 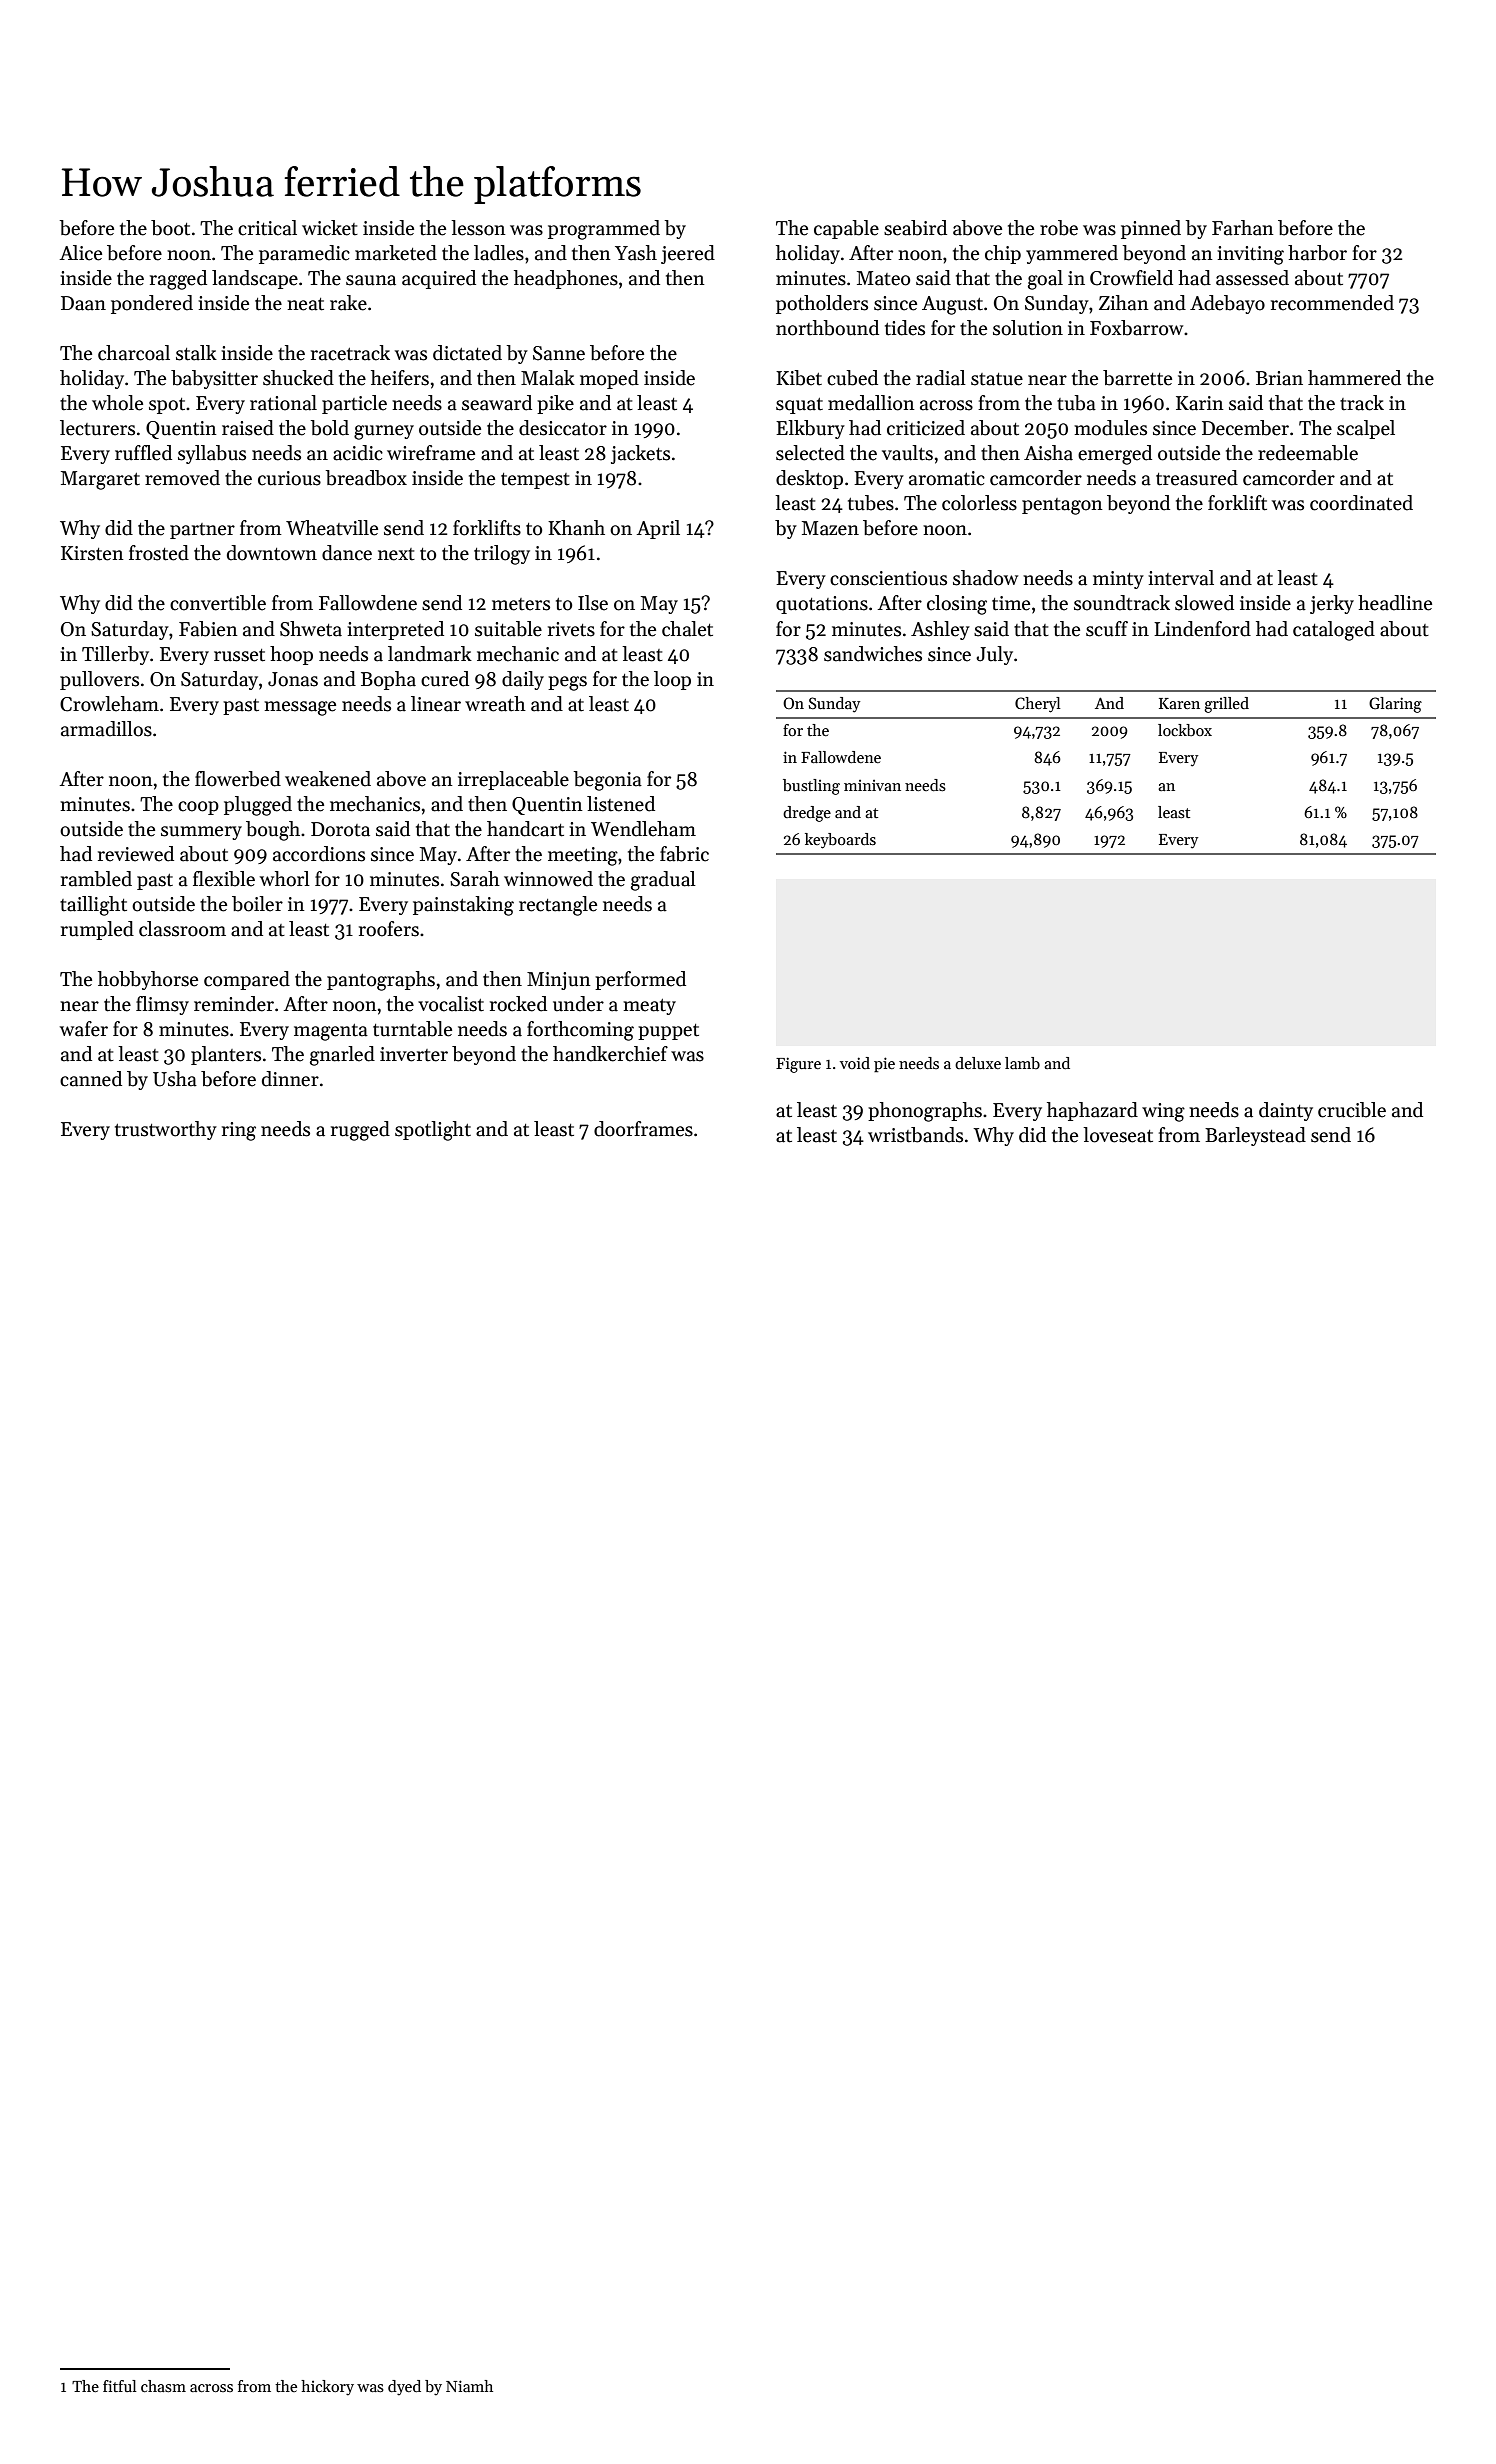 What do you see at coordinates (1243, 228) in the image?
I see `Farhan` at bounding box center [1243, 228].
